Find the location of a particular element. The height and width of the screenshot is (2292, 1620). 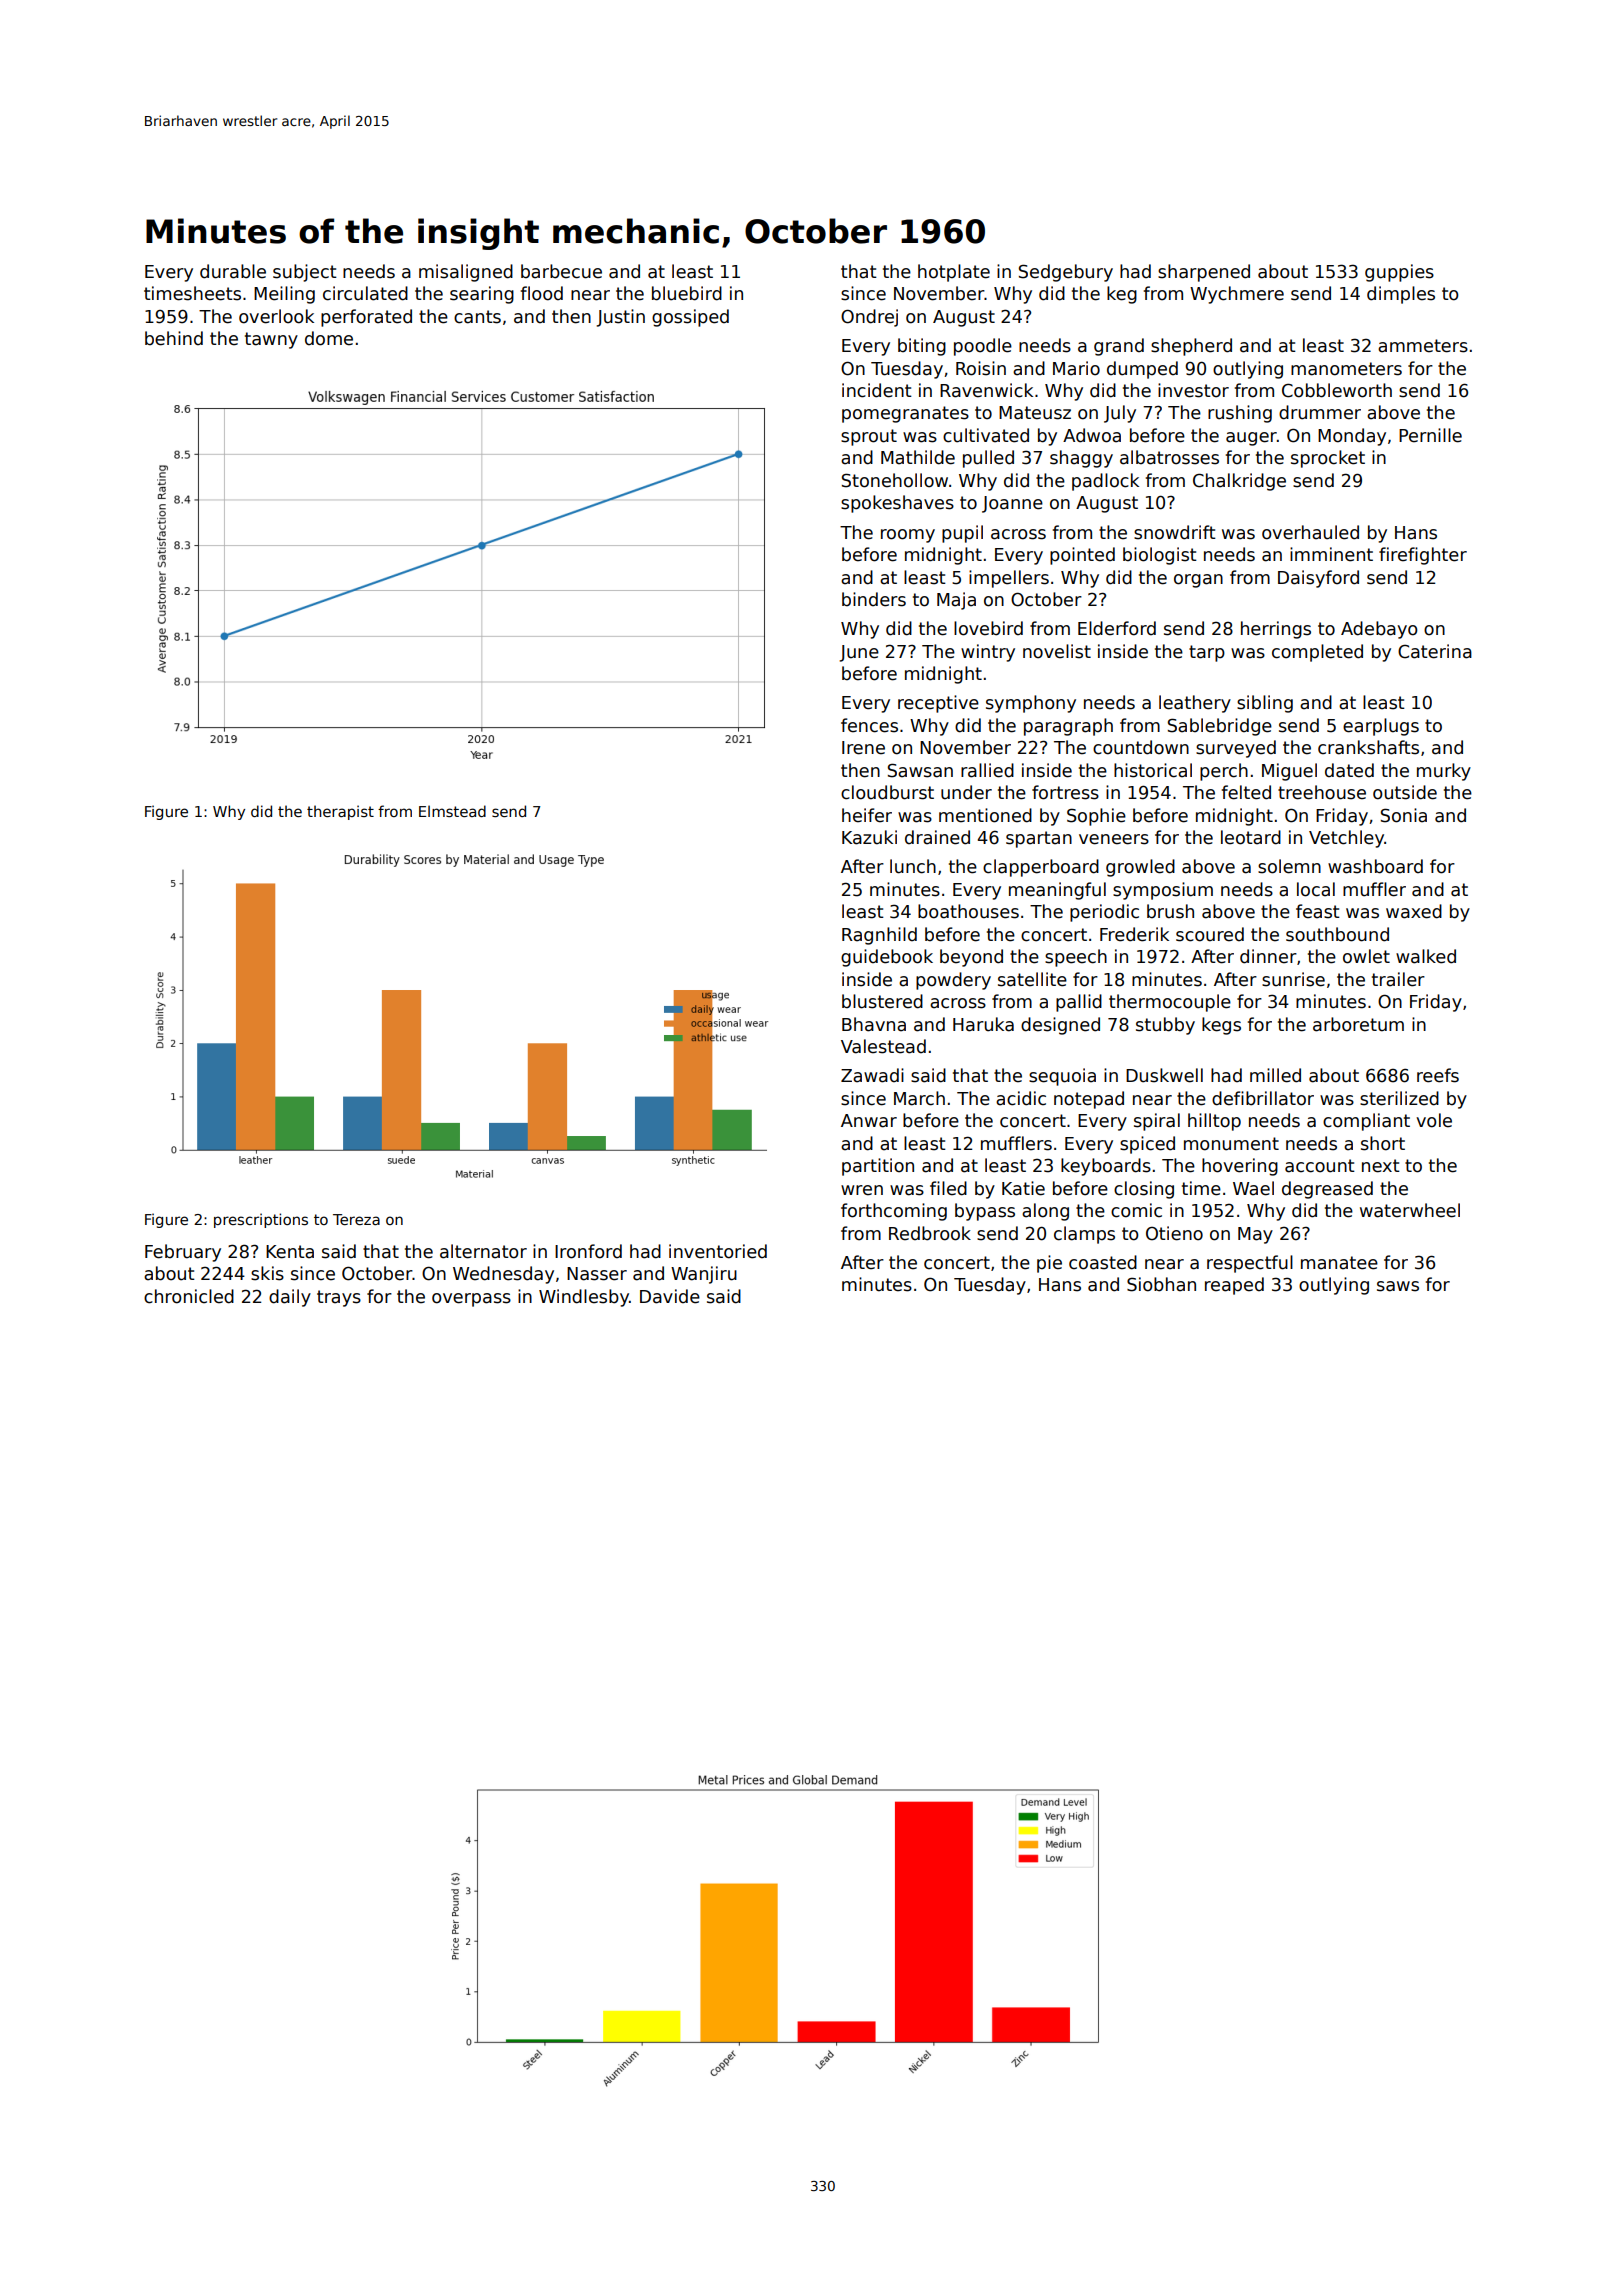

cloudburst is located at coordinates (887, 792).
